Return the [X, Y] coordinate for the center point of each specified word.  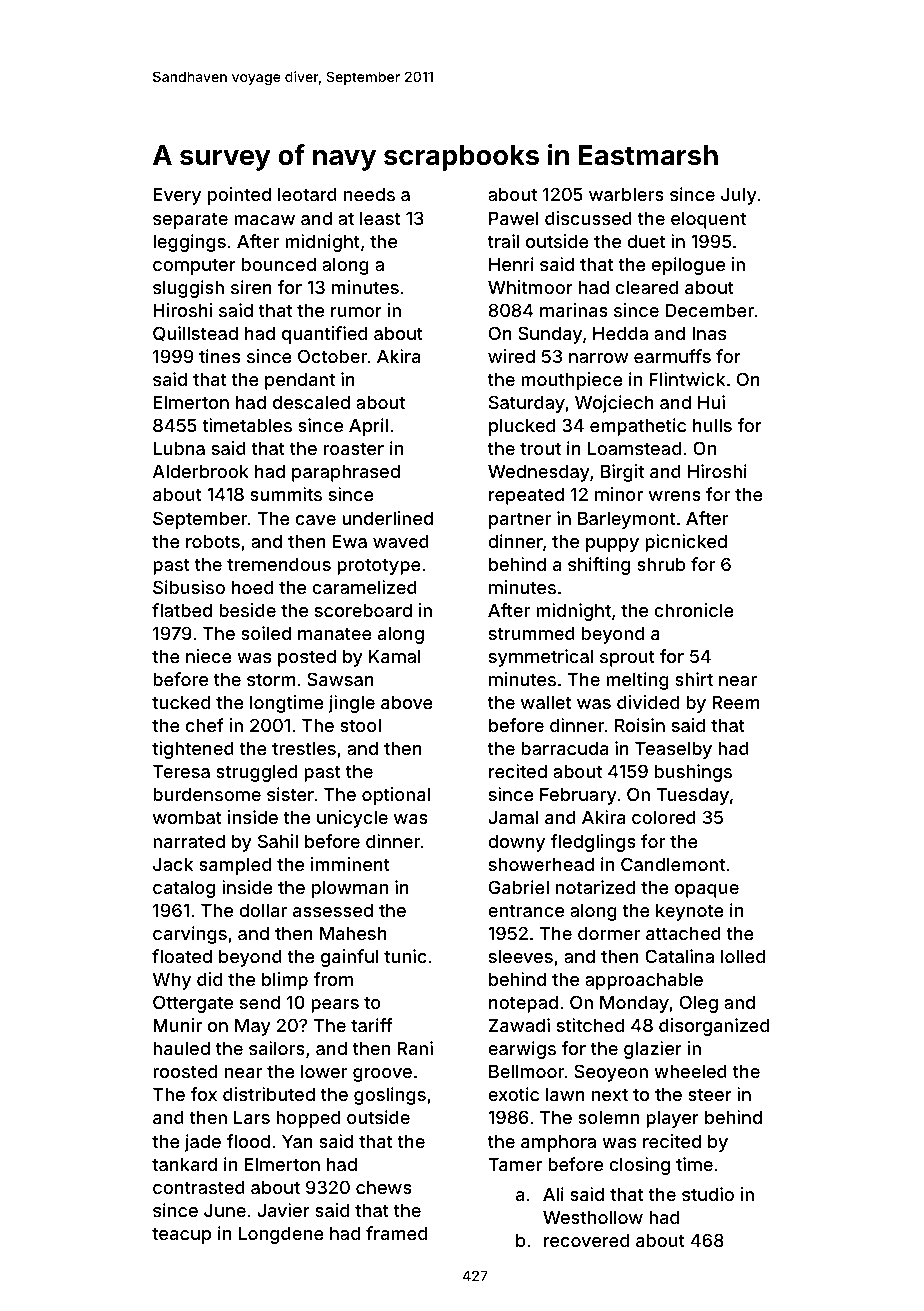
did [209, 979]
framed [396, 1233]
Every [177, 196]
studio [708, 1194]
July [739, 196]
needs [369, 194]
